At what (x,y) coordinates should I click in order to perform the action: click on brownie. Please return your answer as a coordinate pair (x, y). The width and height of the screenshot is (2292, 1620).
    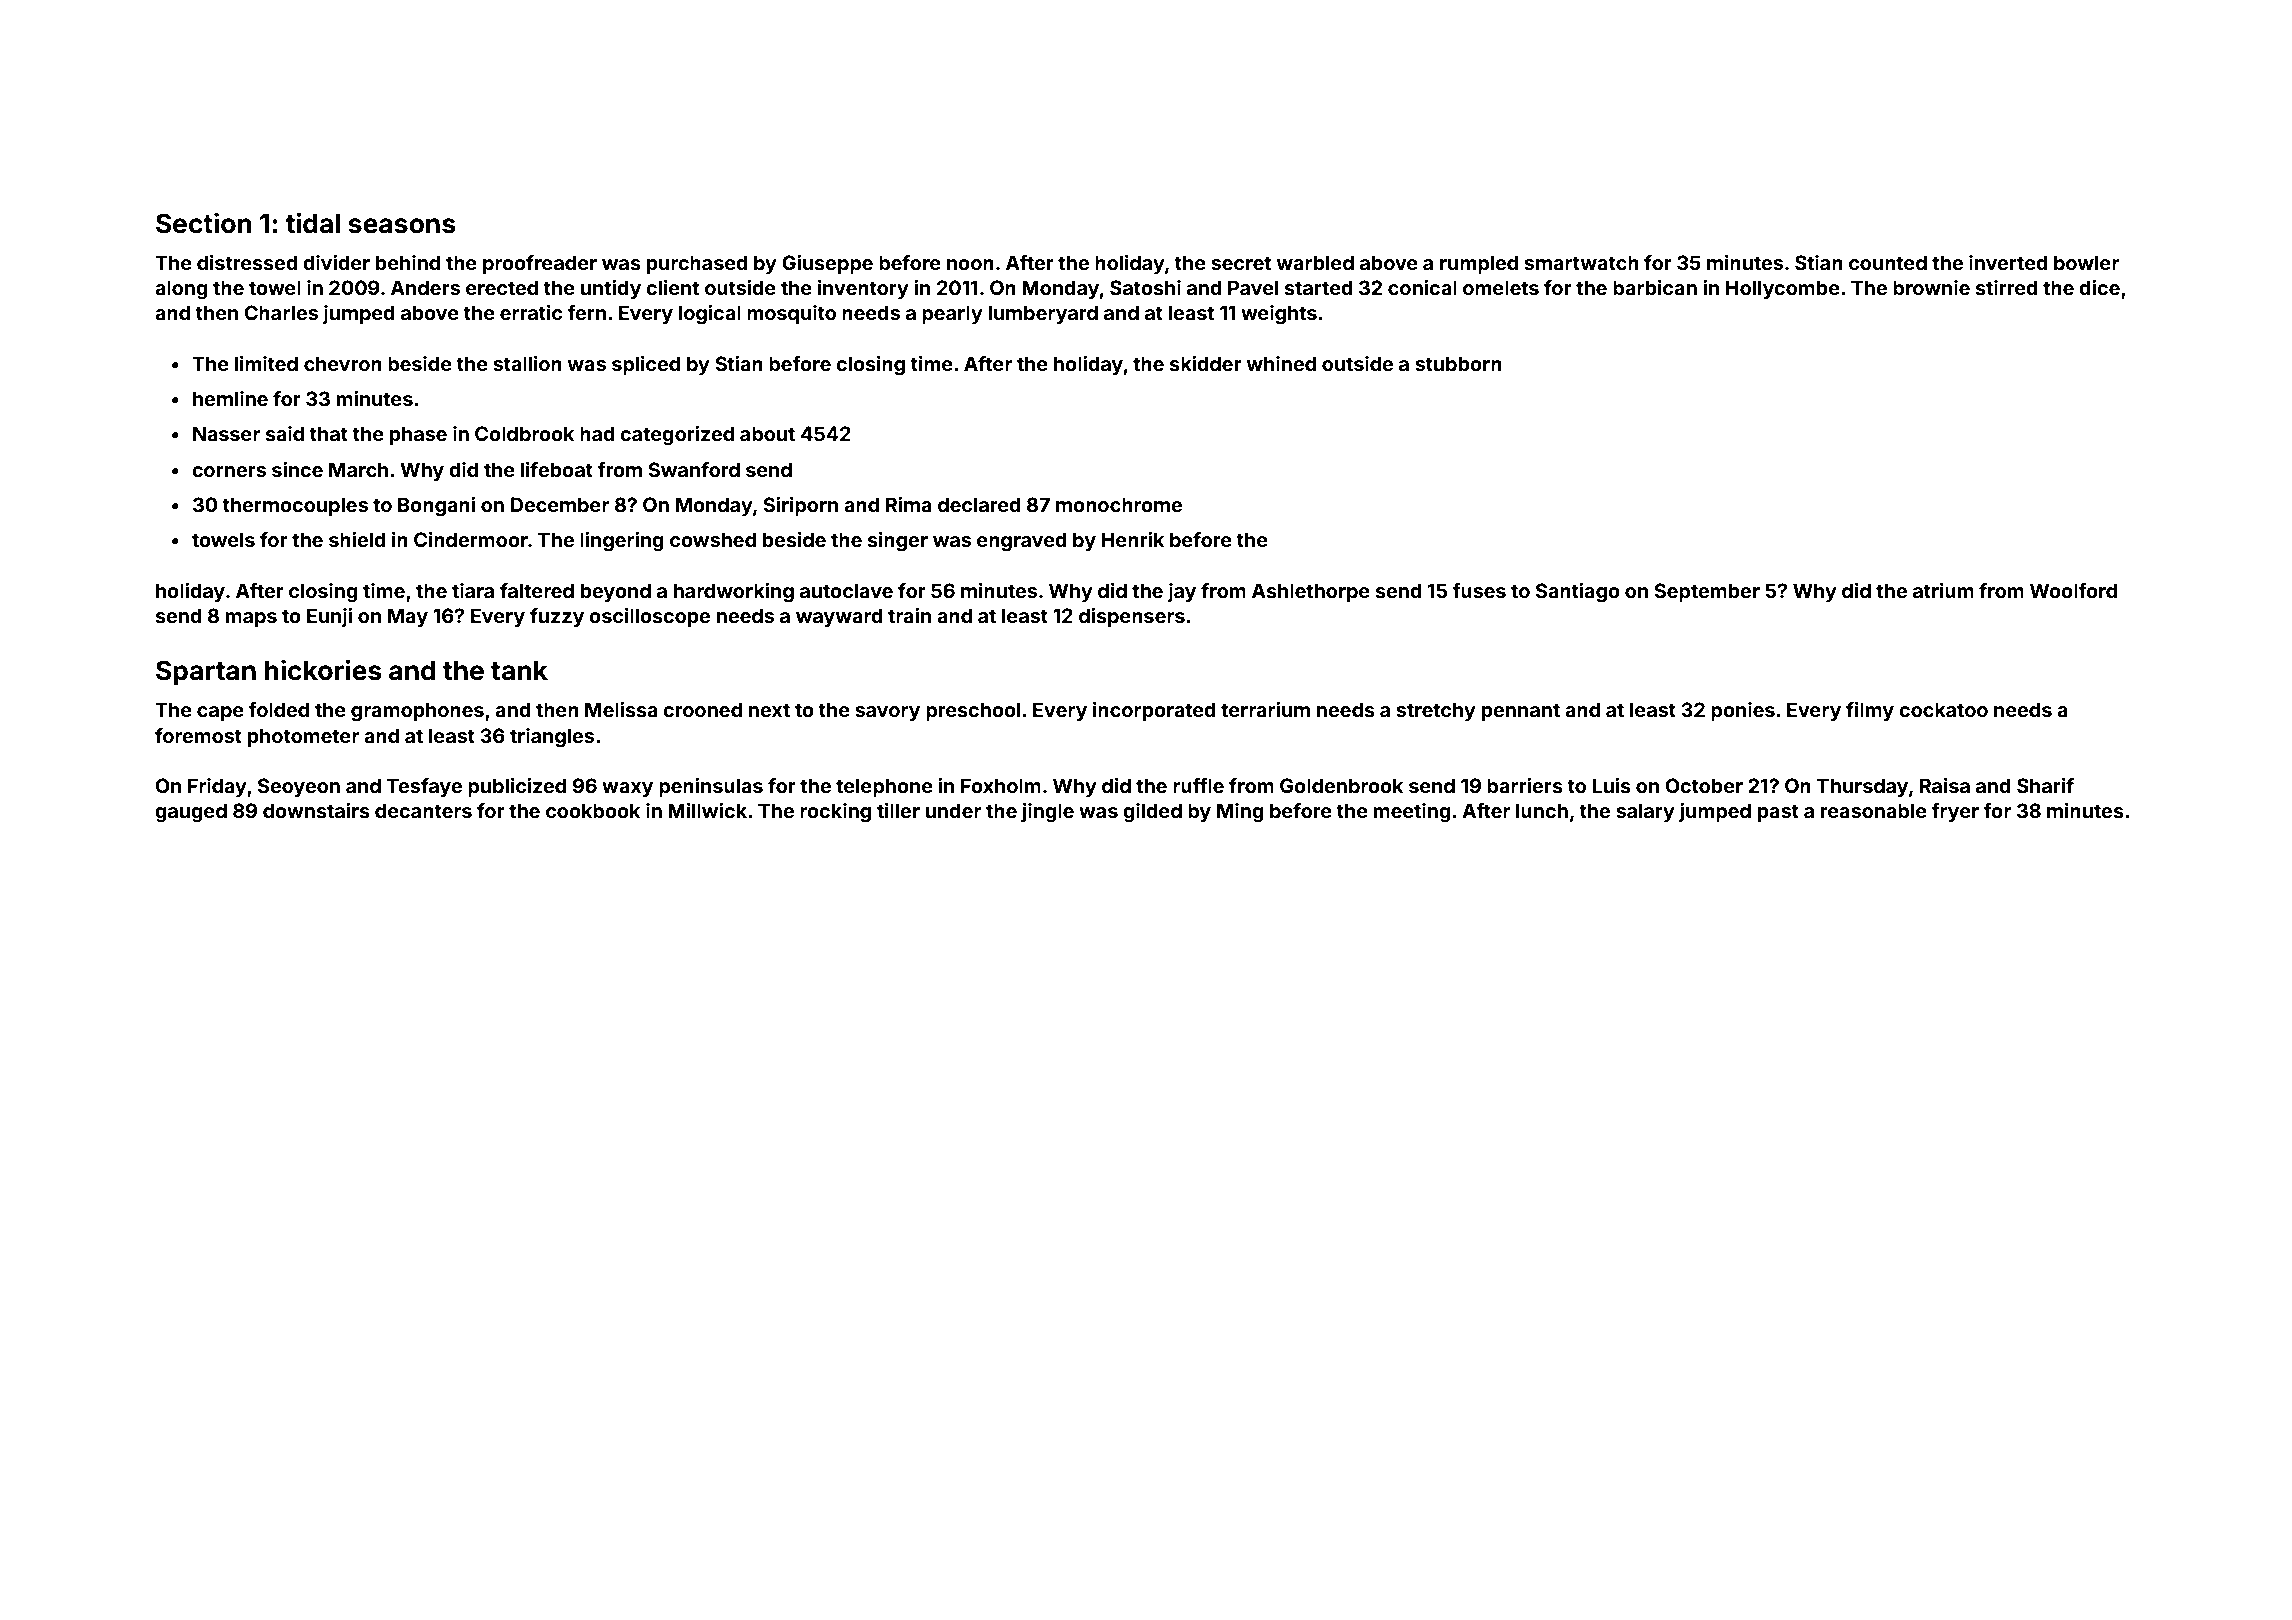
    Looking at the image, I should click on (1931, 287).
